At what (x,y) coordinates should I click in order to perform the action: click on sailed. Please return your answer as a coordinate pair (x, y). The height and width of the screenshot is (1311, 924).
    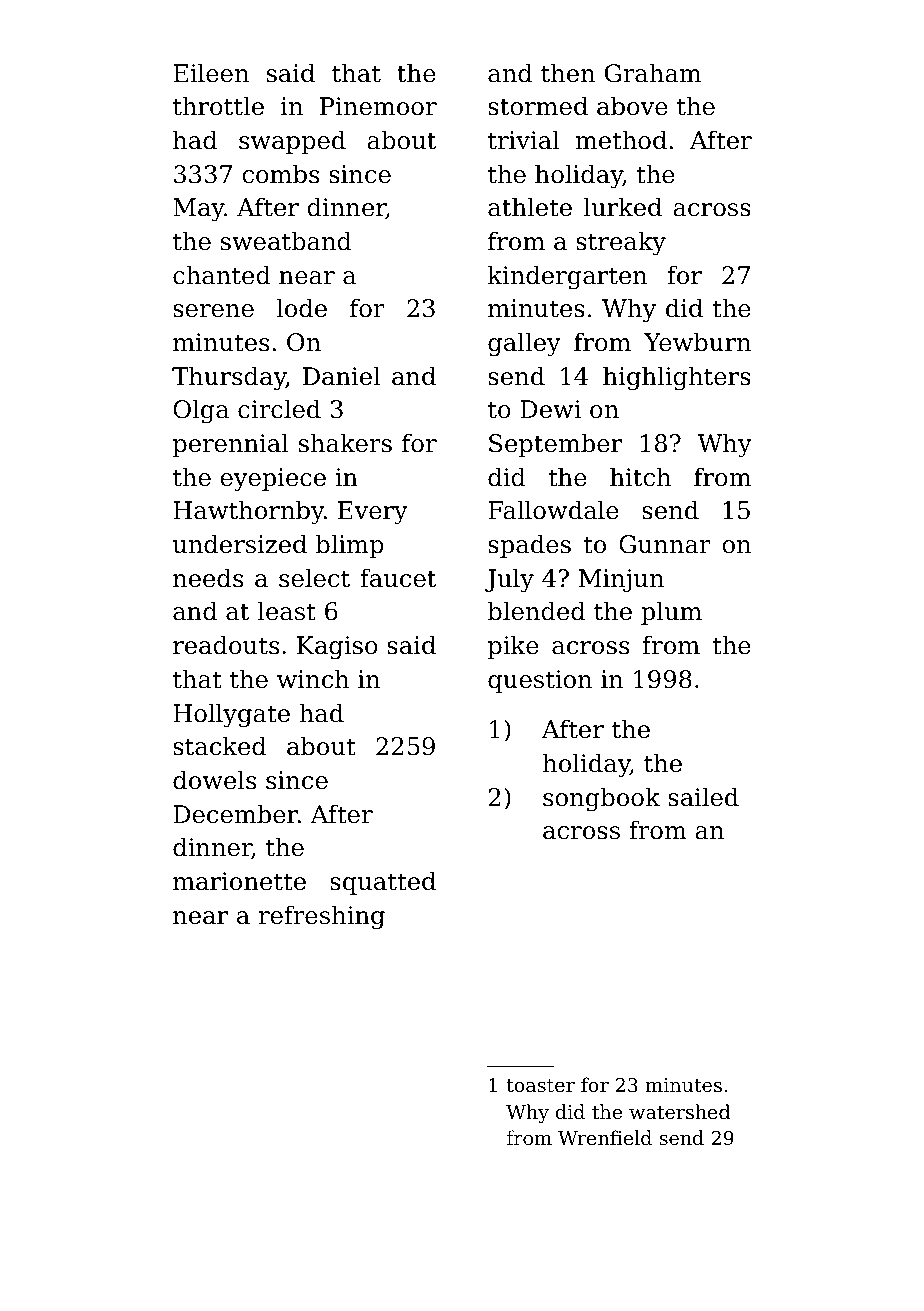
    Looking at the image, I should click on (703, 797).
